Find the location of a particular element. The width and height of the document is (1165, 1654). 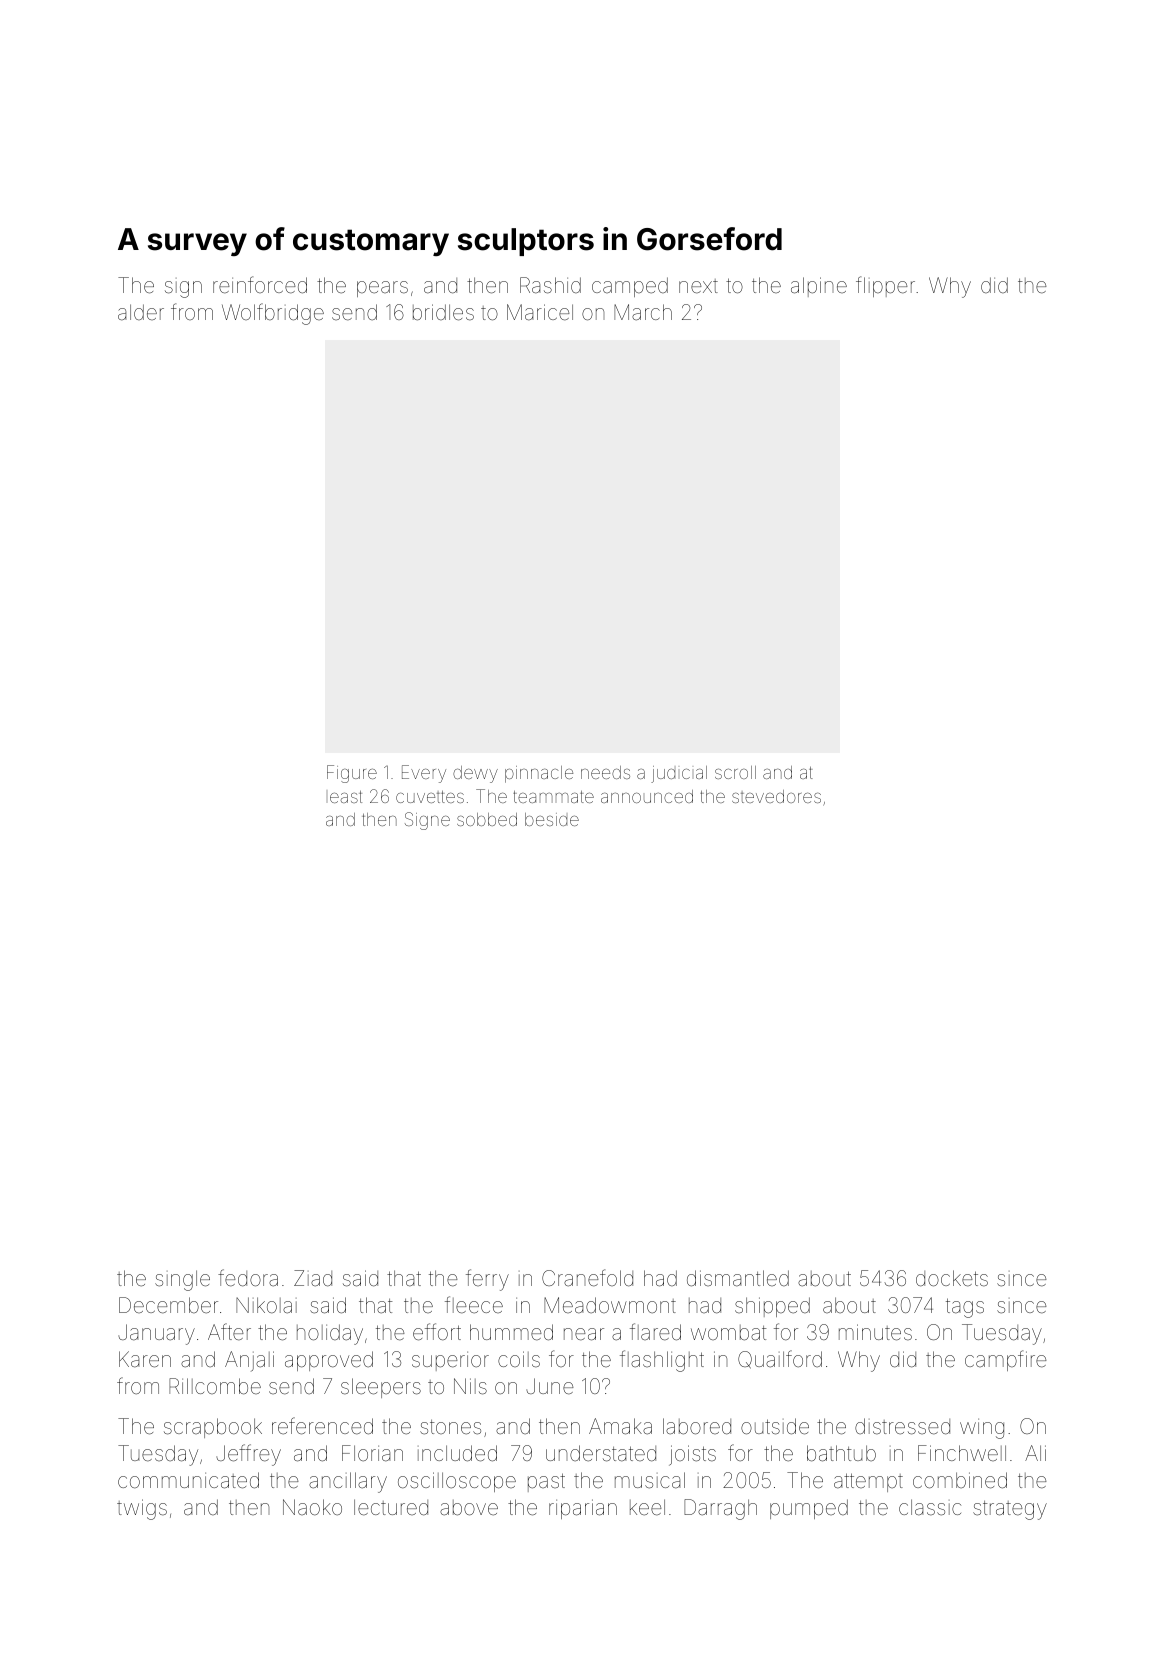

alpine is located at coordinates (819, 287).
